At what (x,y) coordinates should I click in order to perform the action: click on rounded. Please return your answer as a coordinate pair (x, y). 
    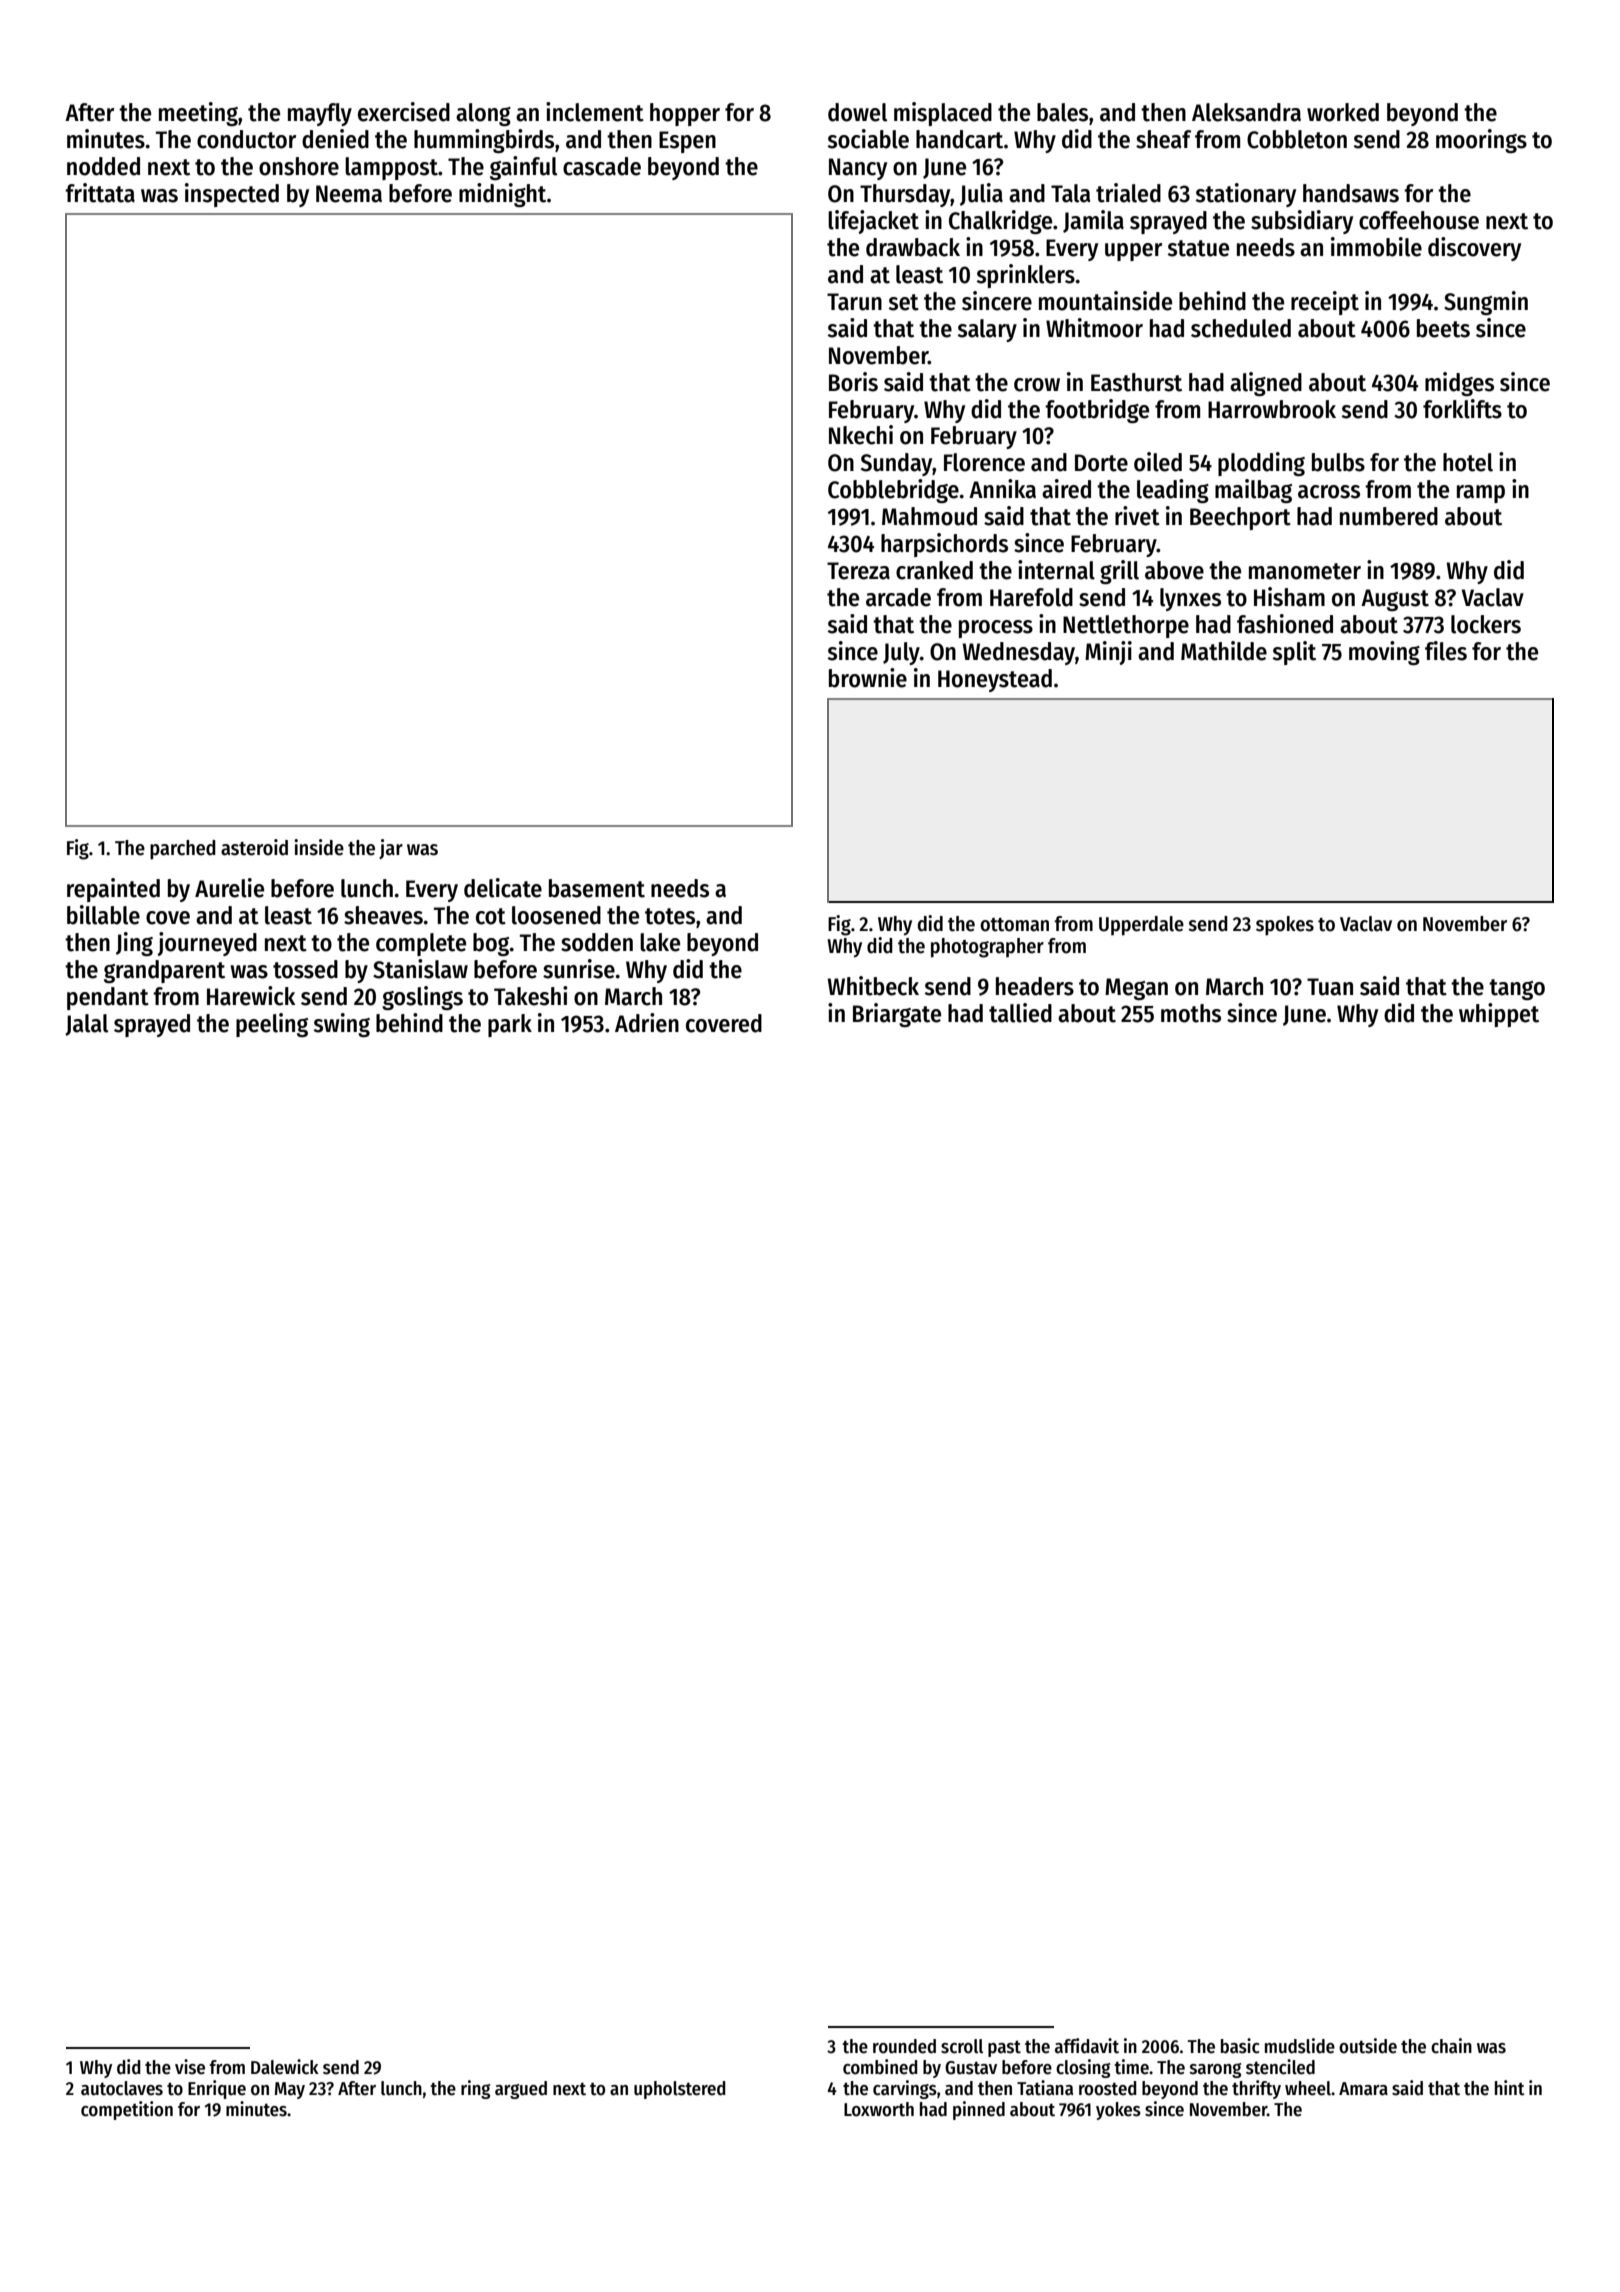
    Looking at the image, I should click on (904, 2046).
